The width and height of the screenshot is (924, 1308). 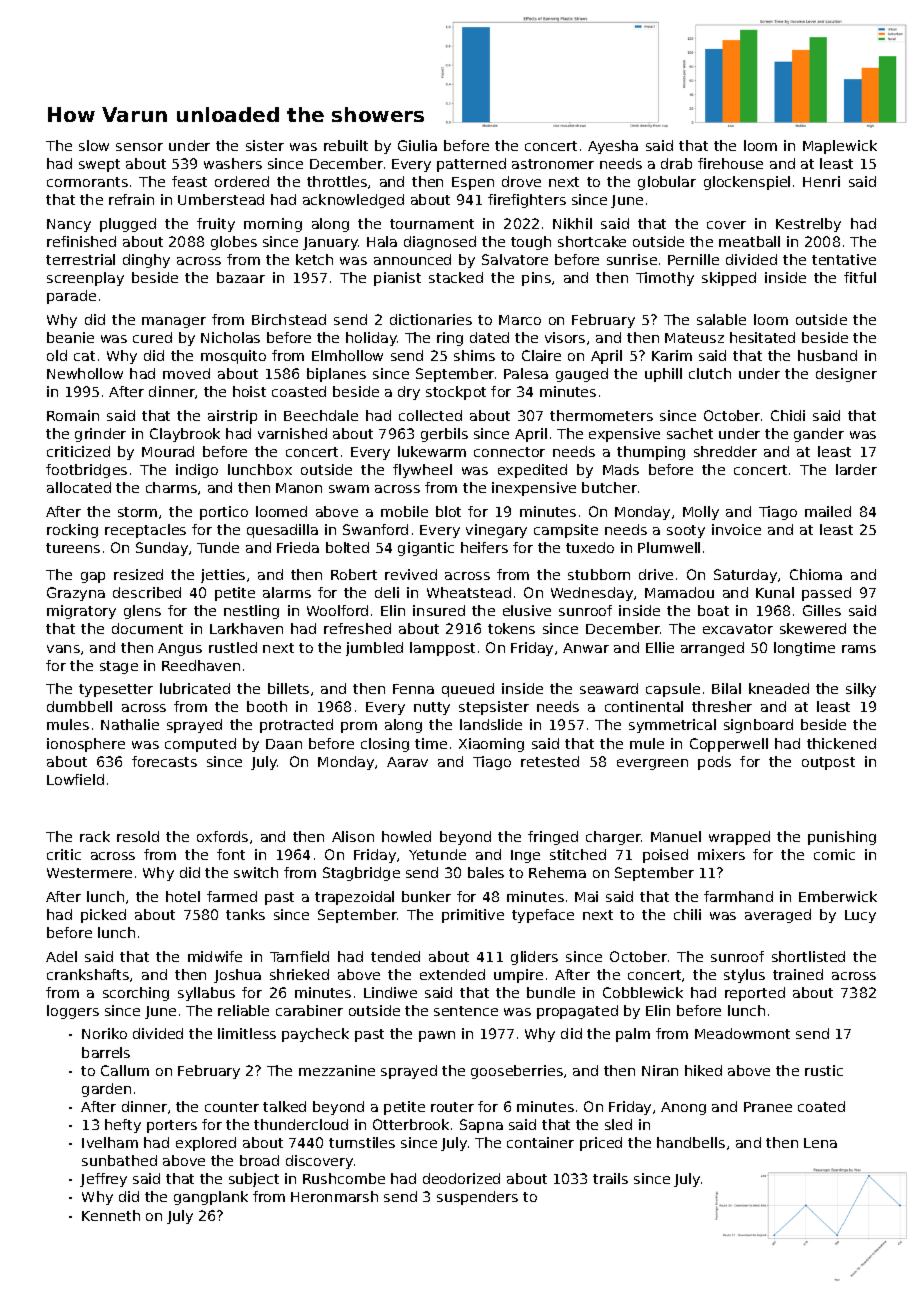 What do you see at coordinates (374, 649) in the screenshot?
I see `jumbled` at bounding box center [374, 649].
